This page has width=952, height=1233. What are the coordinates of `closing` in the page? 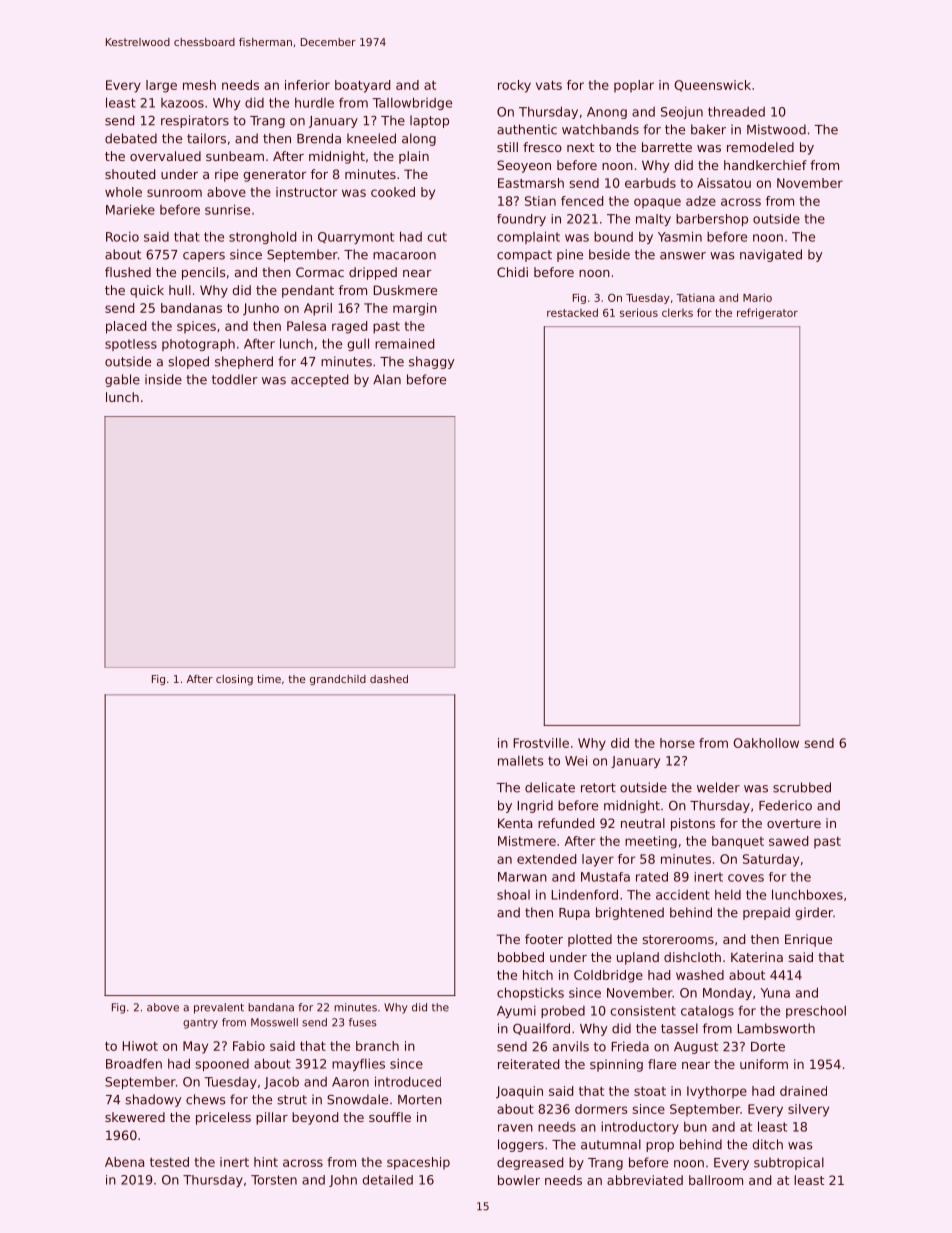 It's located at (234, 680).
